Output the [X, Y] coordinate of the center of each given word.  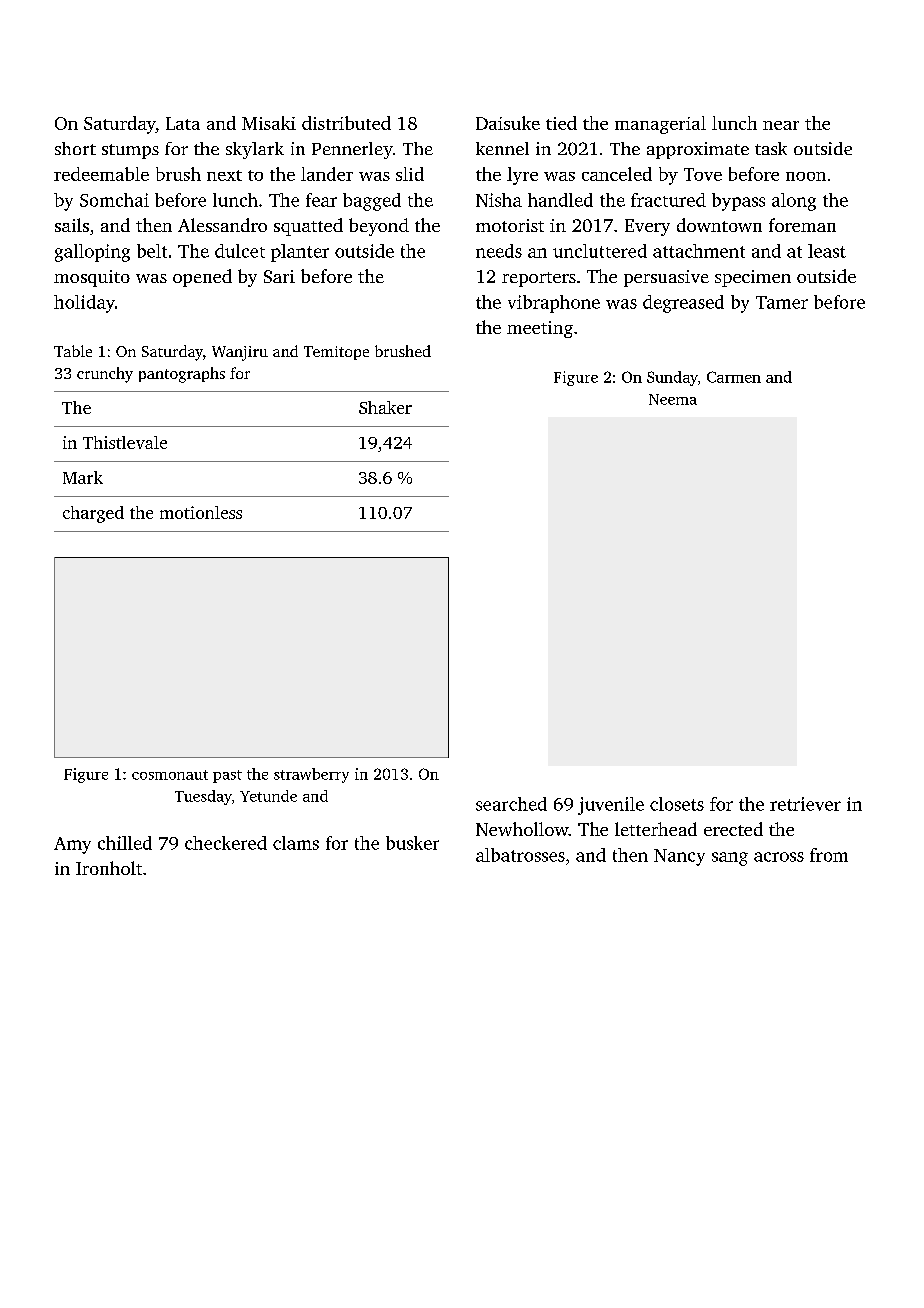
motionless [201, 512]
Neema [673, 399]
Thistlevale [125, 442]
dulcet [240, 251]
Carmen [734, 377]
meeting [540, 329]
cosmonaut [170, 775]
